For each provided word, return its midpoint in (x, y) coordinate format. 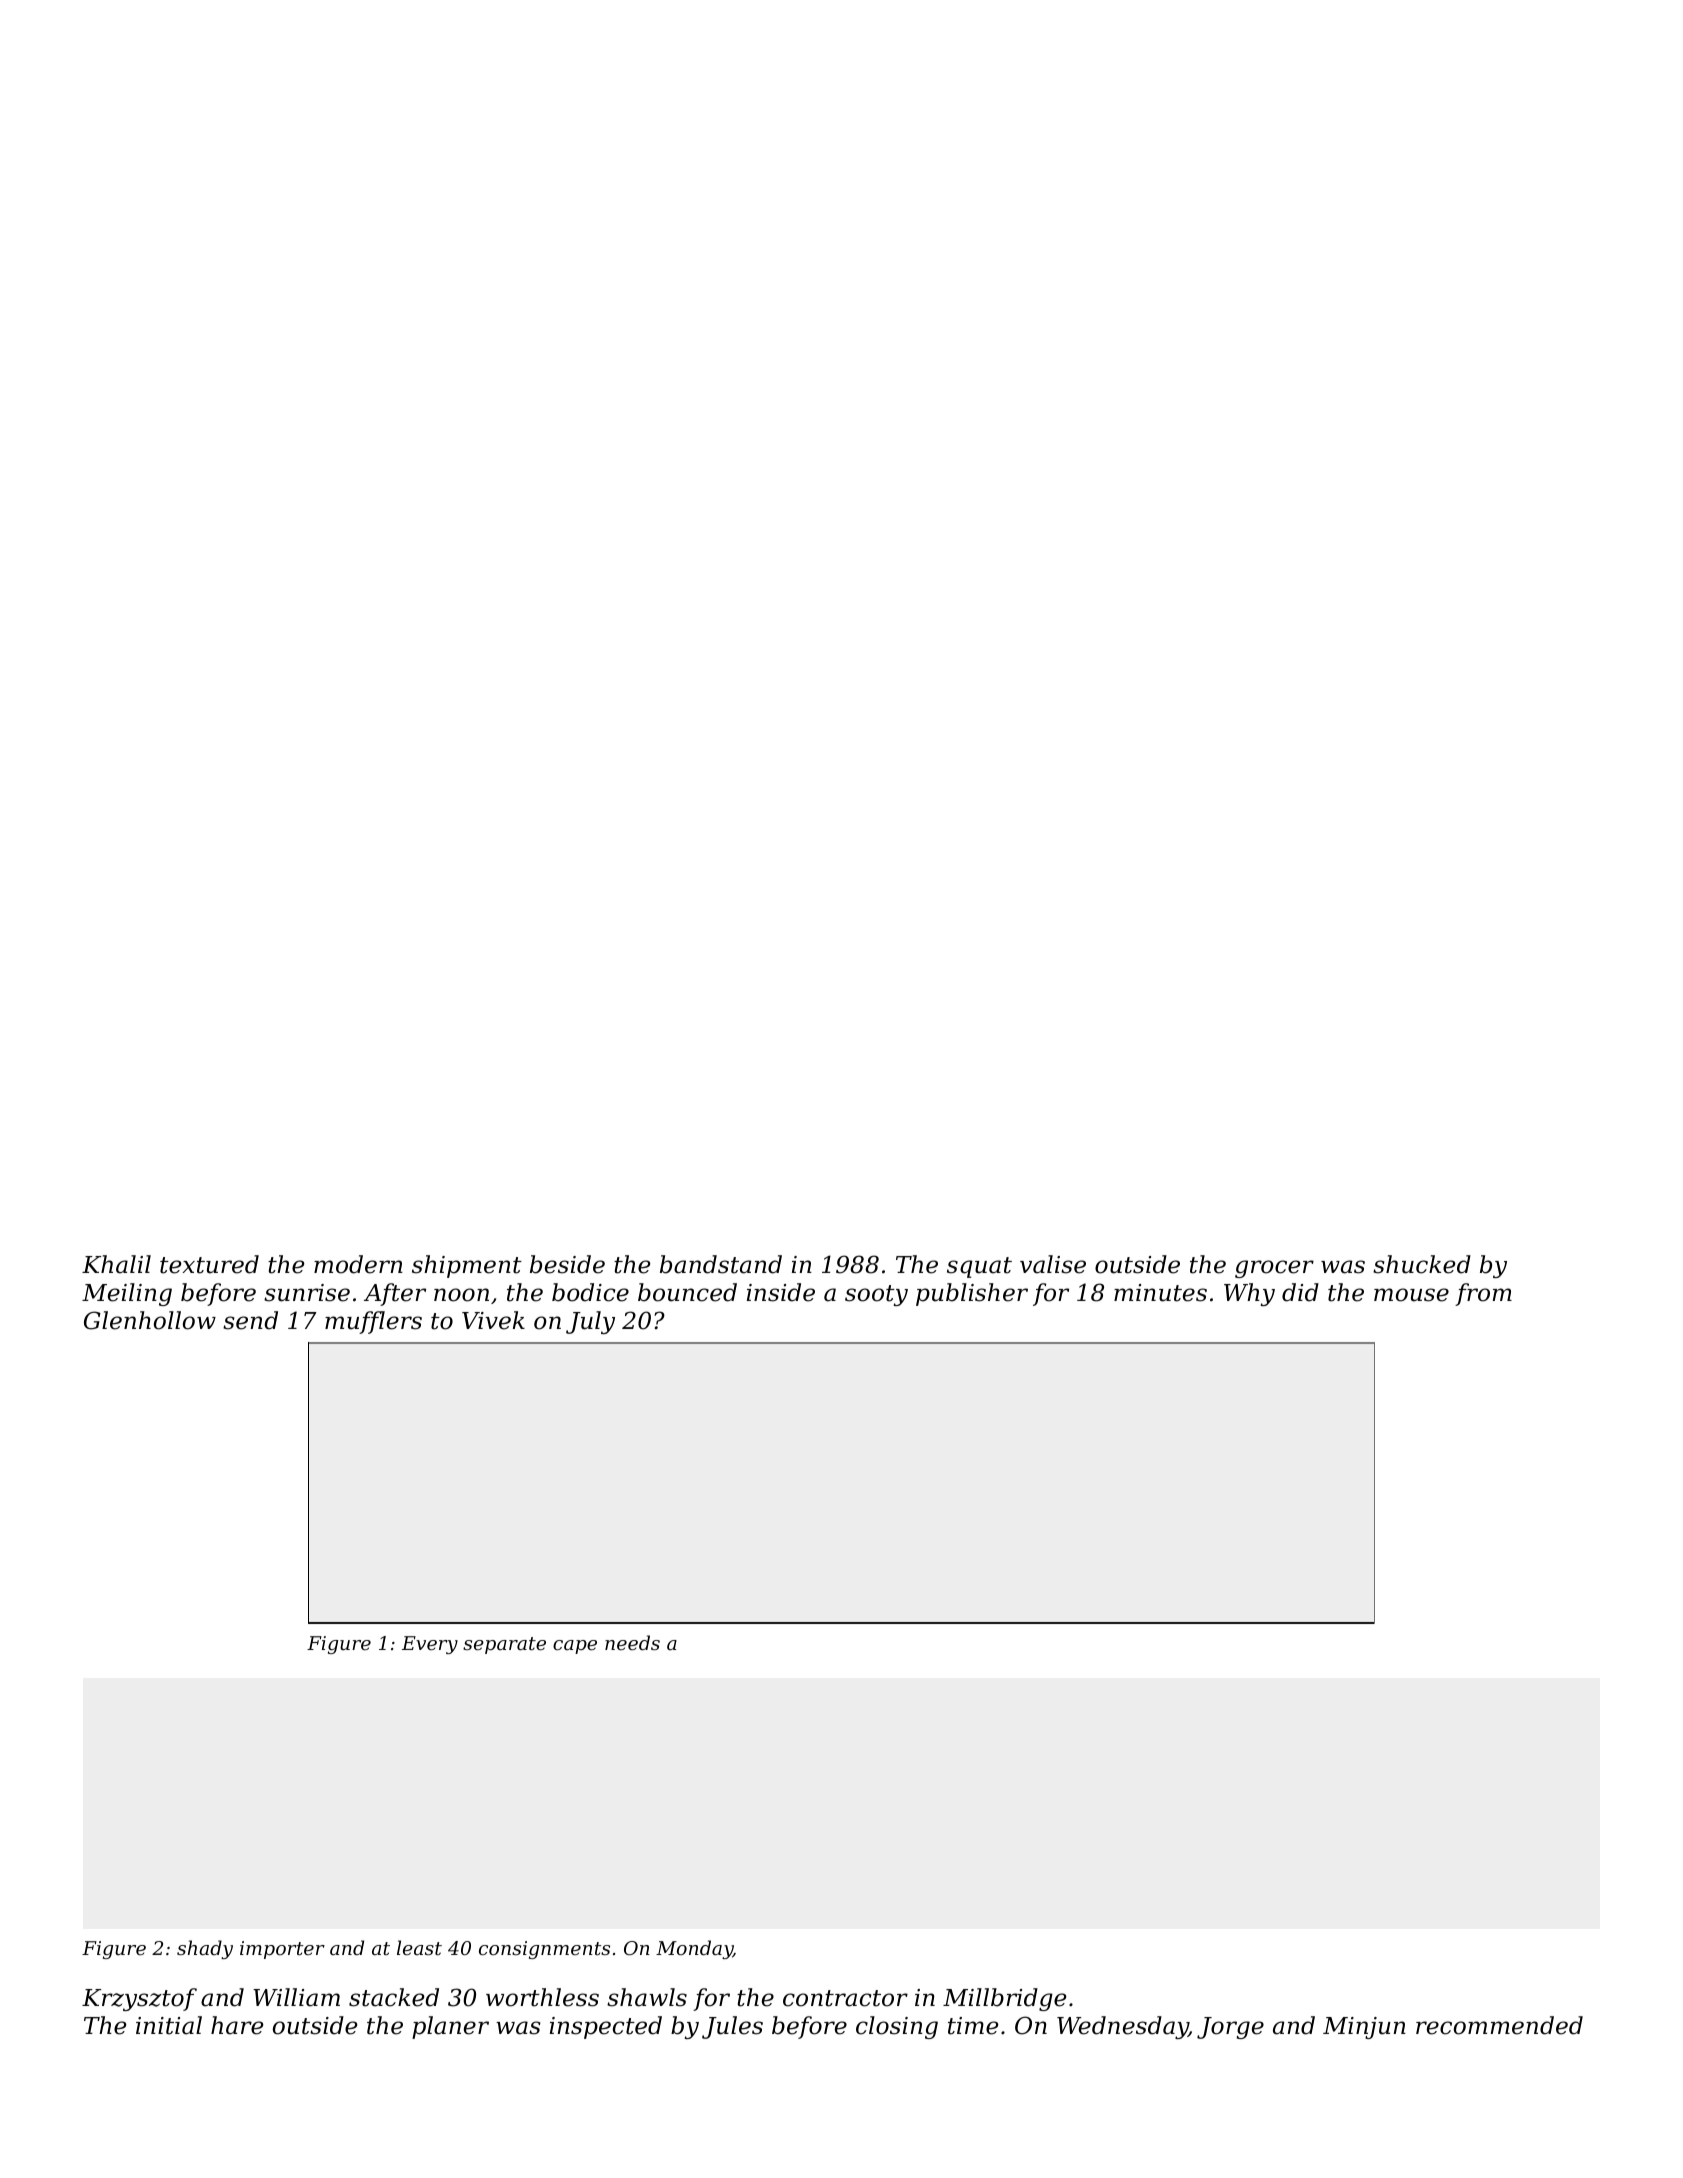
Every (430, 1645)
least (419, 1947)
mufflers (373, 1322)
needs (632, 1642)
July (590, 1322)
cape (575, 1647)
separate (504, 1645)
